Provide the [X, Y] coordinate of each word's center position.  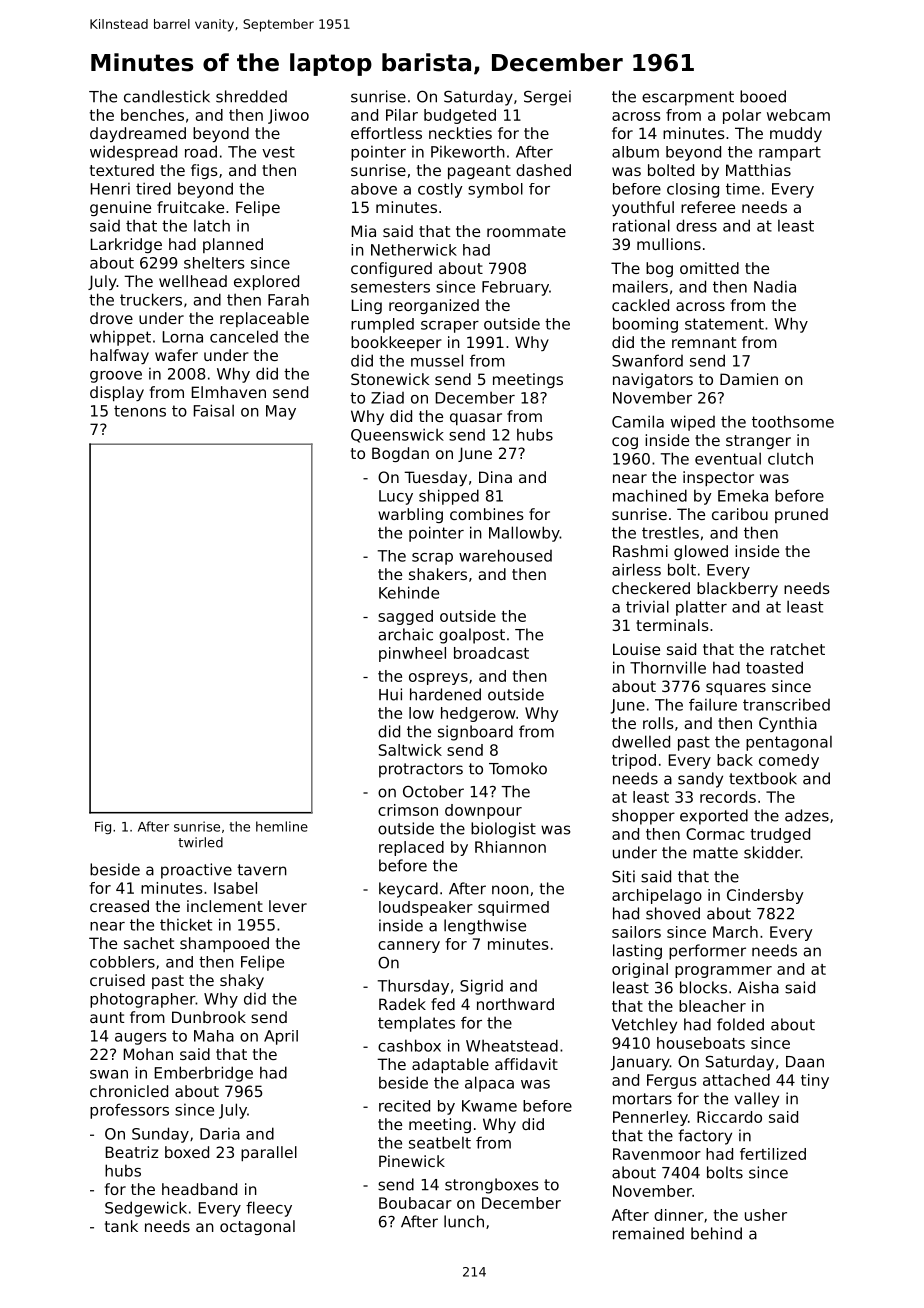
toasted [774, 667]
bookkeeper [396, 343]
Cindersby [765, 896]
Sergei [547, 98]
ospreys [438, 679]
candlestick [167, 96]
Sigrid [481, 987]
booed [763, 96]
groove [116, 377]
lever [288, 906]
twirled [200, 842]
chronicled [129, 1091]
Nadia [775, 286]
